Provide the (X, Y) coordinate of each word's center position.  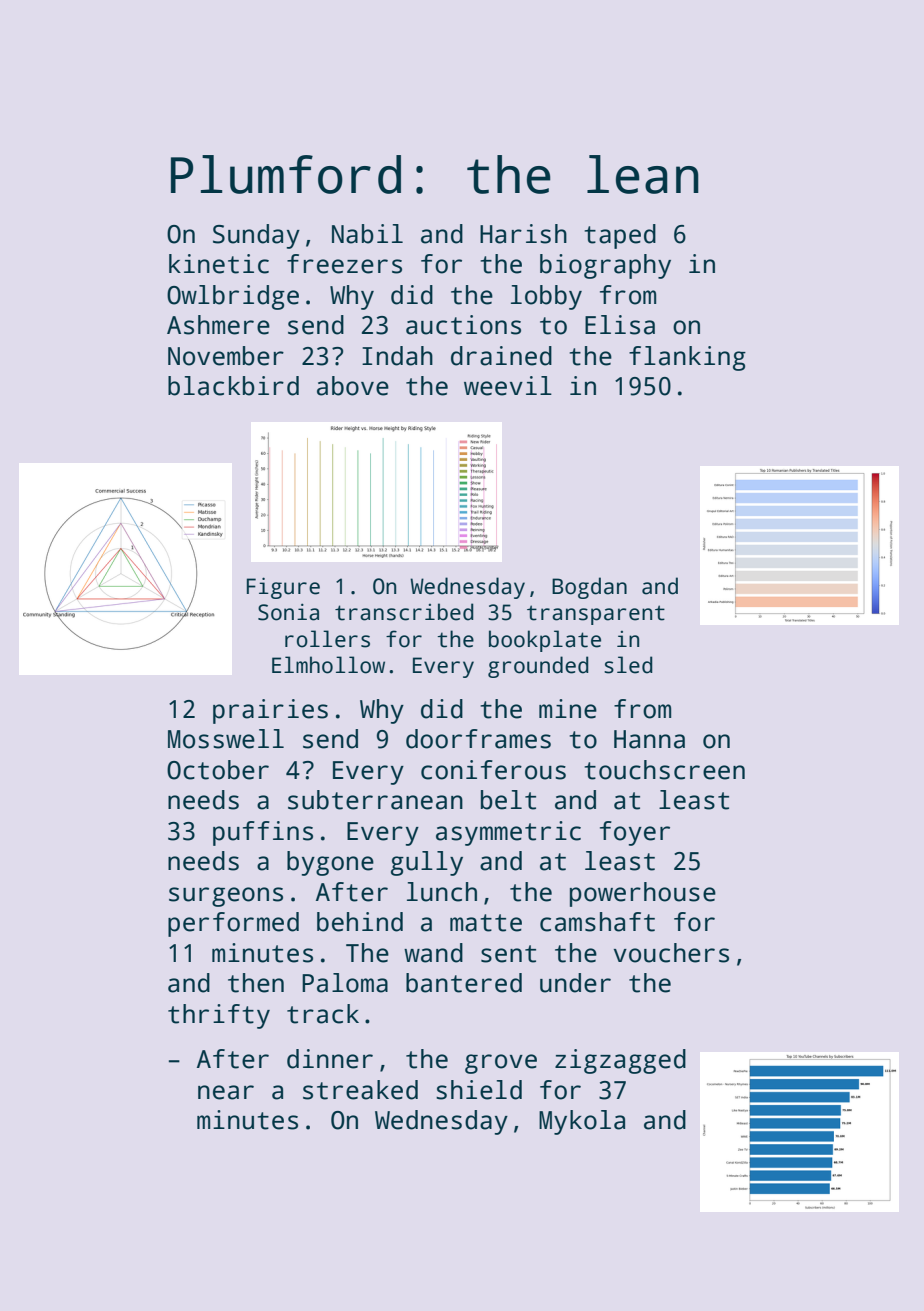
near (226, 1092)
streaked (360, 1090)
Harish (523, 234)
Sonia (288, 612)
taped (620, 236)
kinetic (219, 264)
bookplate (545, 641)
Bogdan (589, 588)
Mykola (582, 1122)
